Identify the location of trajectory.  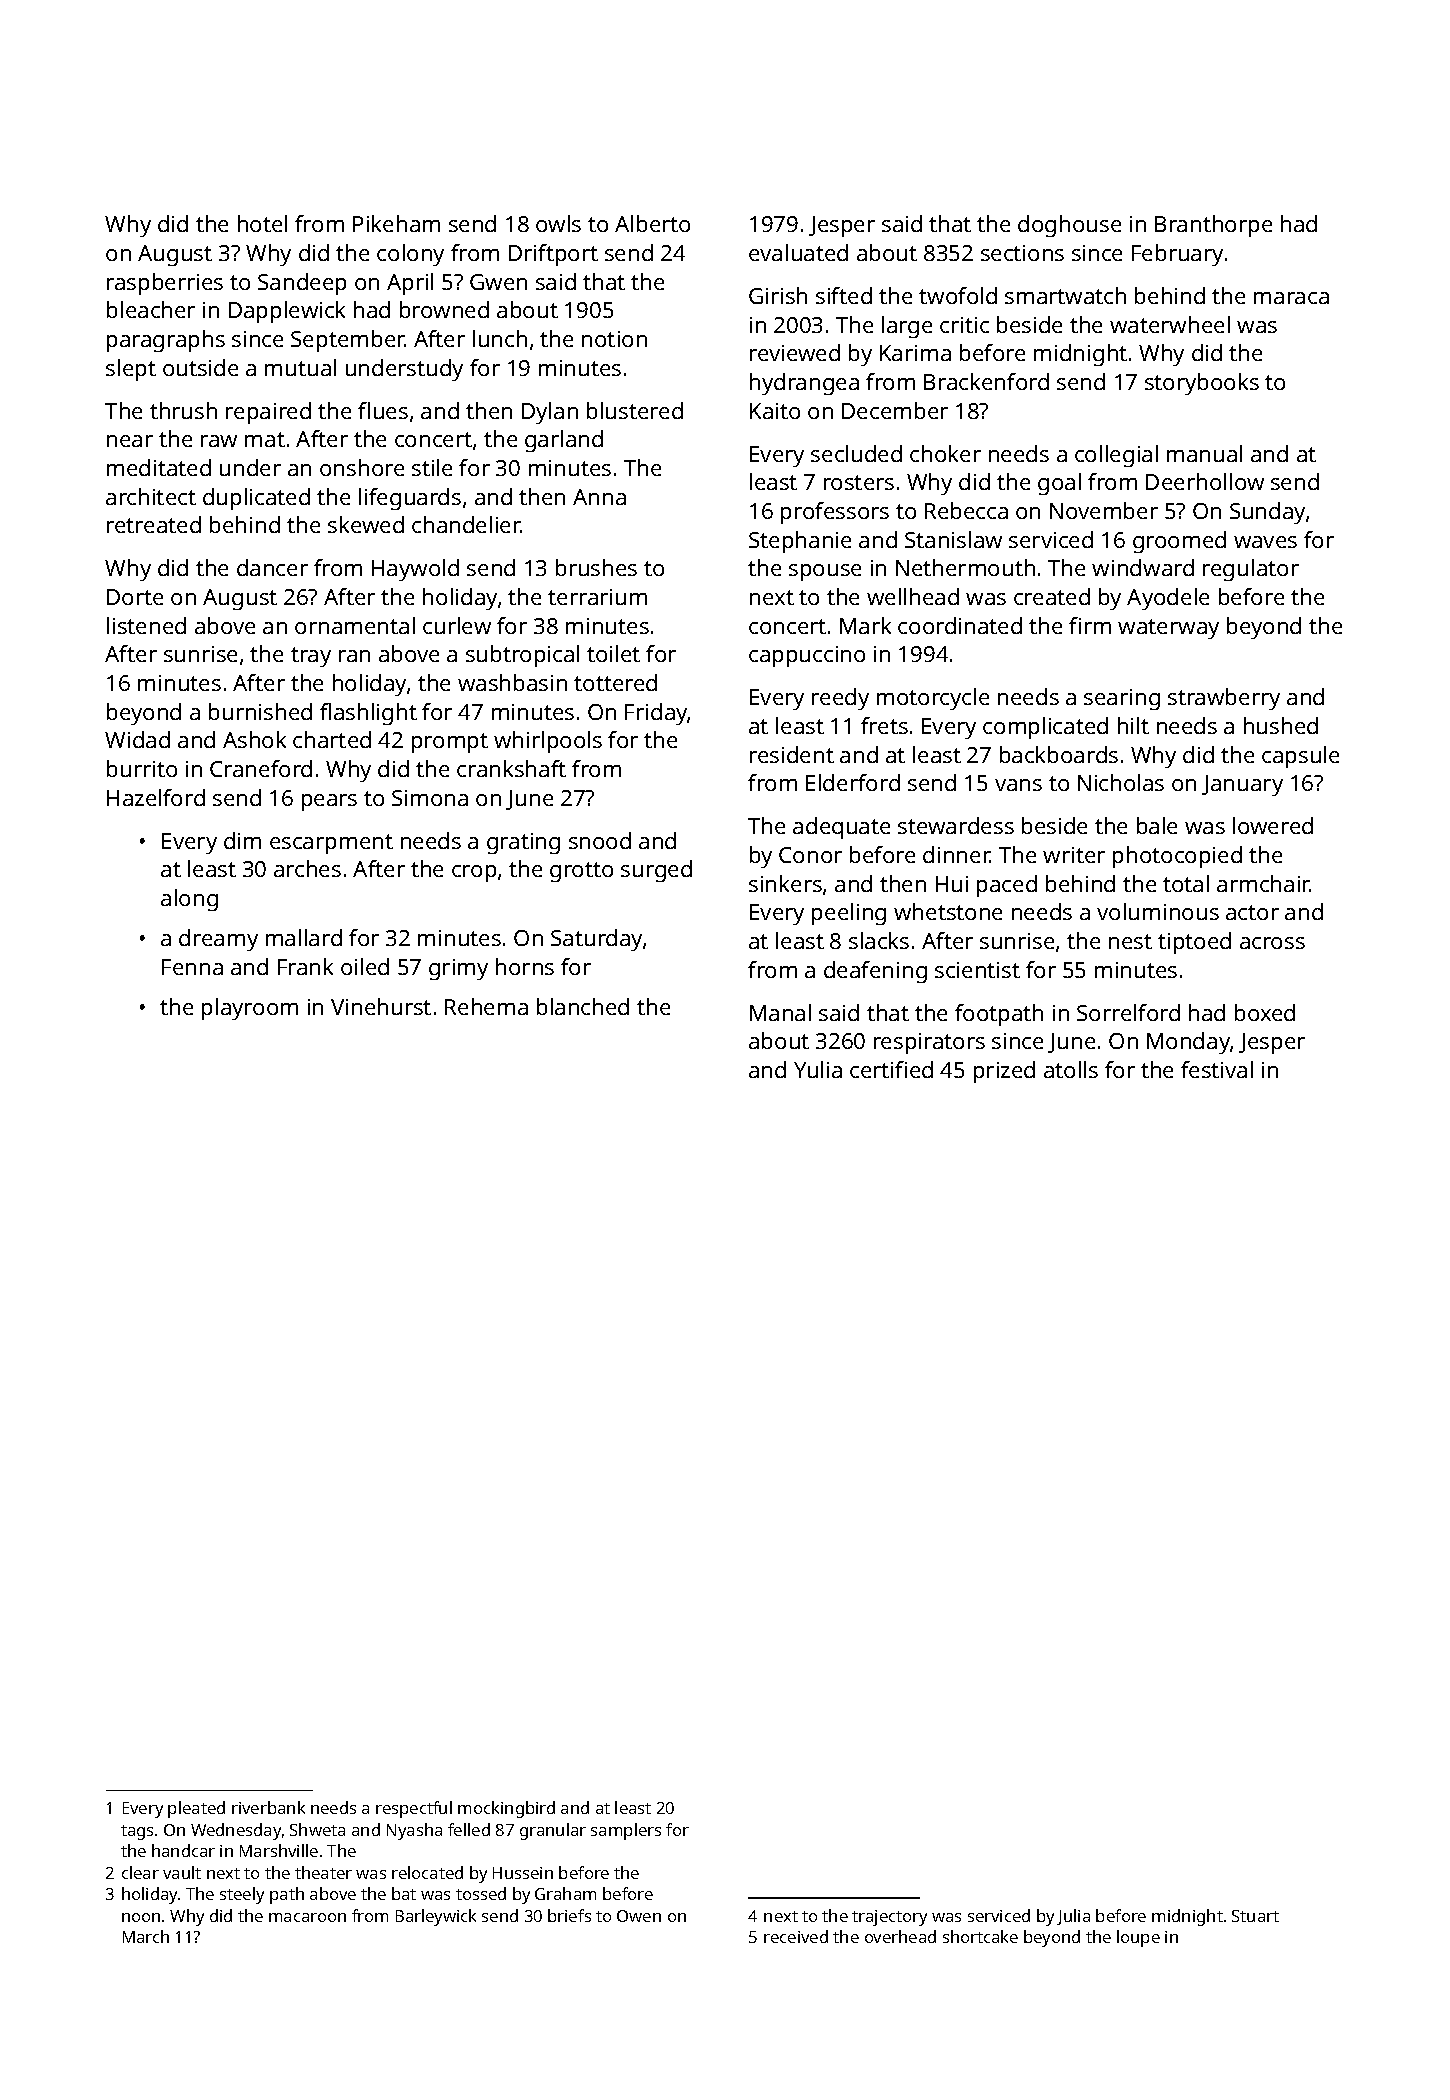
(889, 1918).
